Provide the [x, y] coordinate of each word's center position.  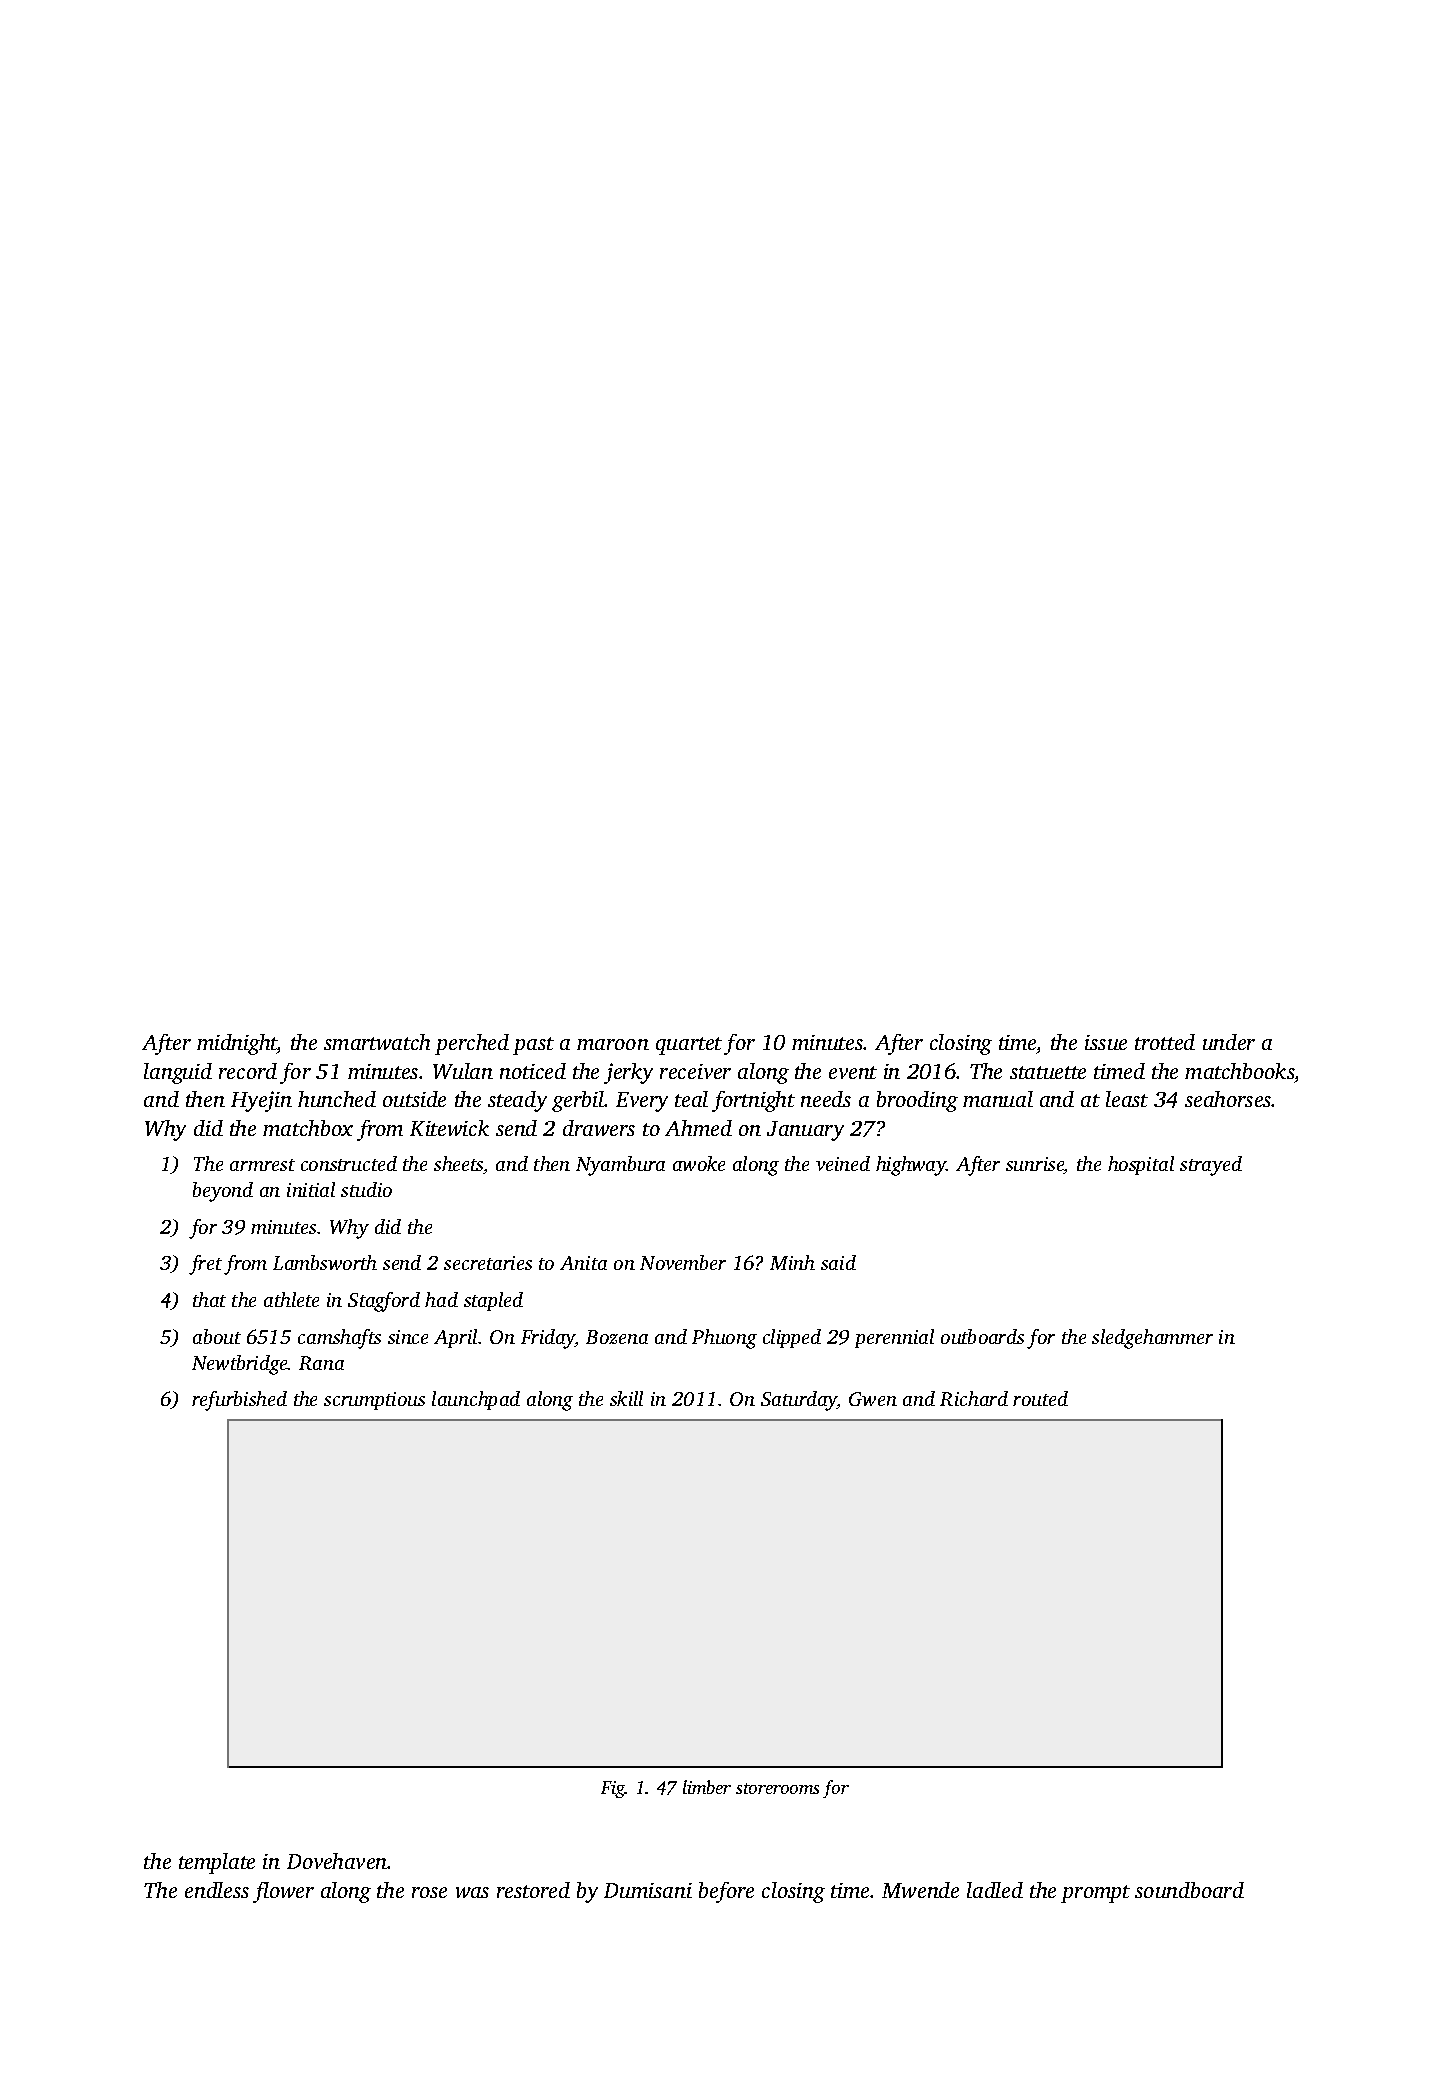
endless [217, 1890]
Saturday [799, 1401]
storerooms [777, 1788]
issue [1106, 1042]
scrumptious [374, 1401]
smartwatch [377, 1042]
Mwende [920, 1890]
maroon [613, 1044]
